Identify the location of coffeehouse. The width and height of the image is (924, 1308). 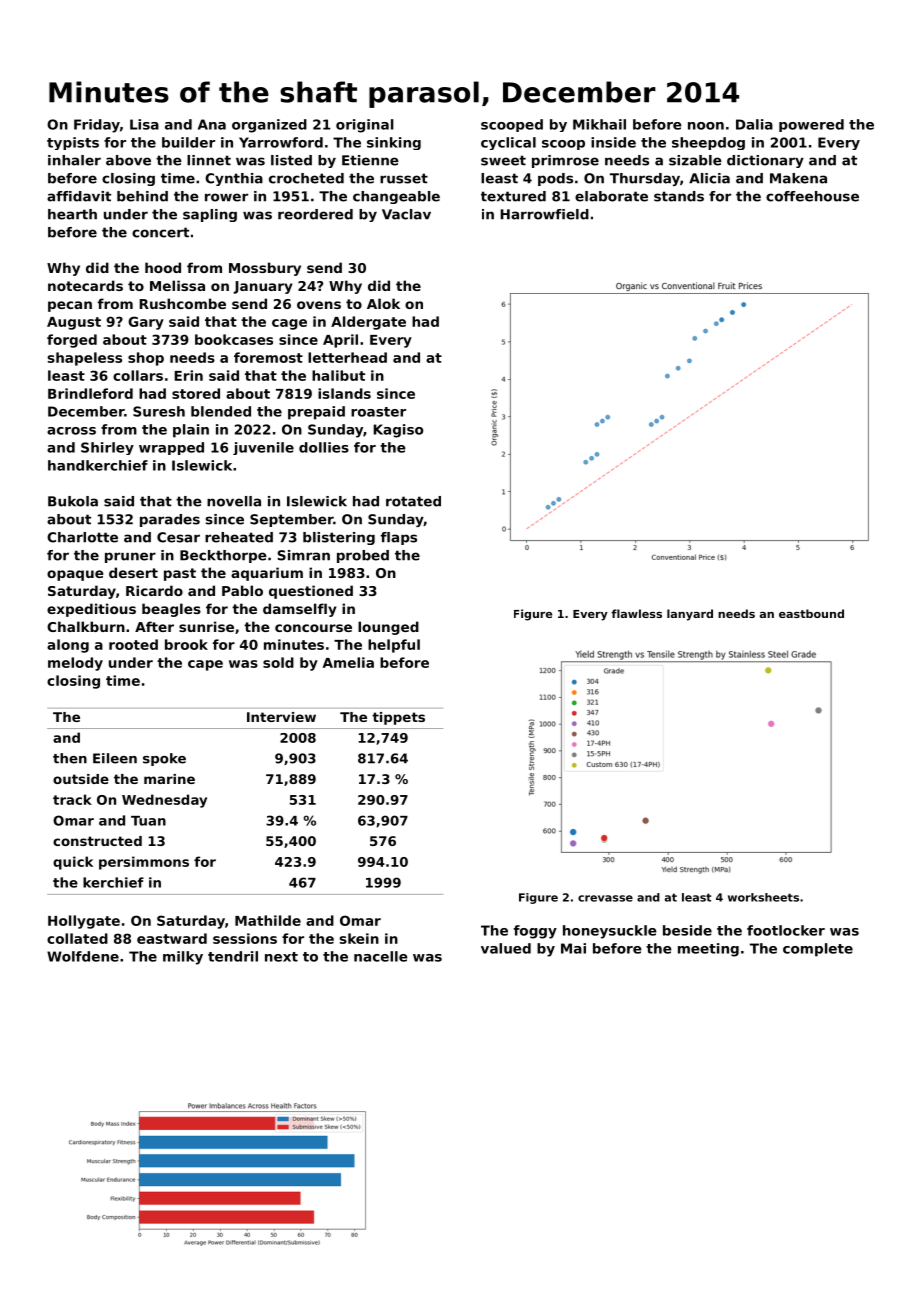
(812, 196).
